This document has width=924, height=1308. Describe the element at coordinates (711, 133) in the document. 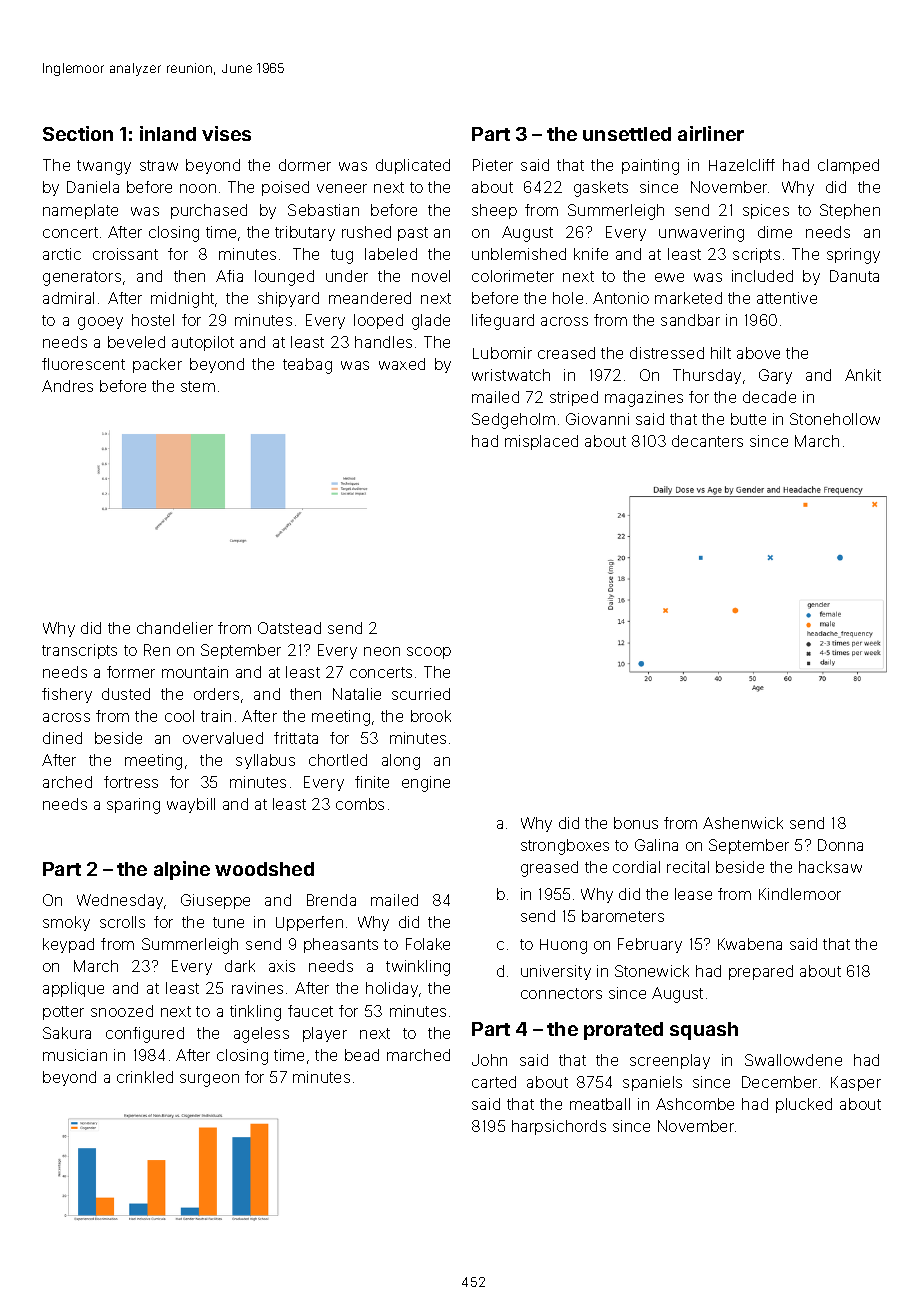

I see `airliner` at that location.
